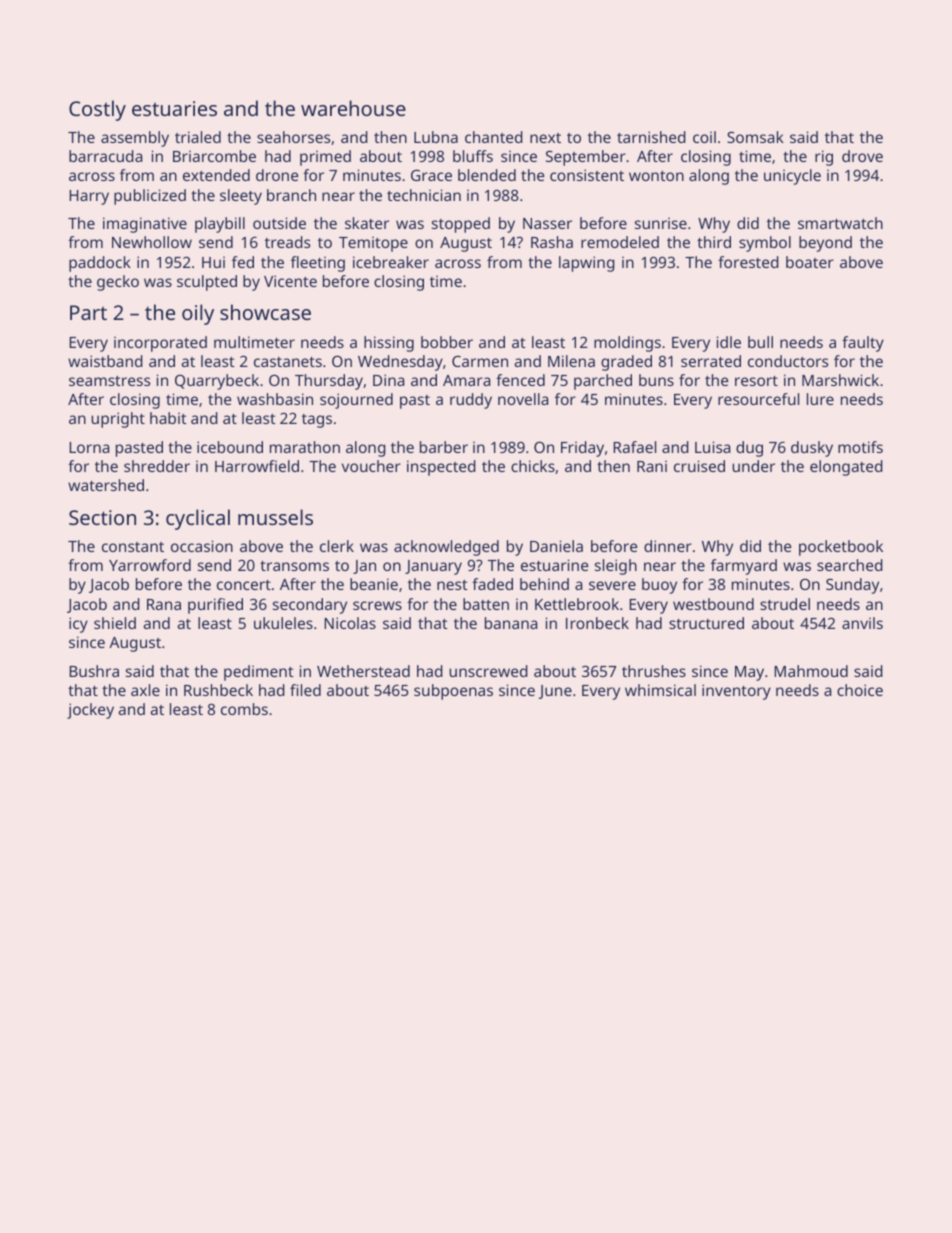  What do you see at coordinates (356, 401) in the screenshot?
I see `sojourned` at bounding box center [356, 401].
